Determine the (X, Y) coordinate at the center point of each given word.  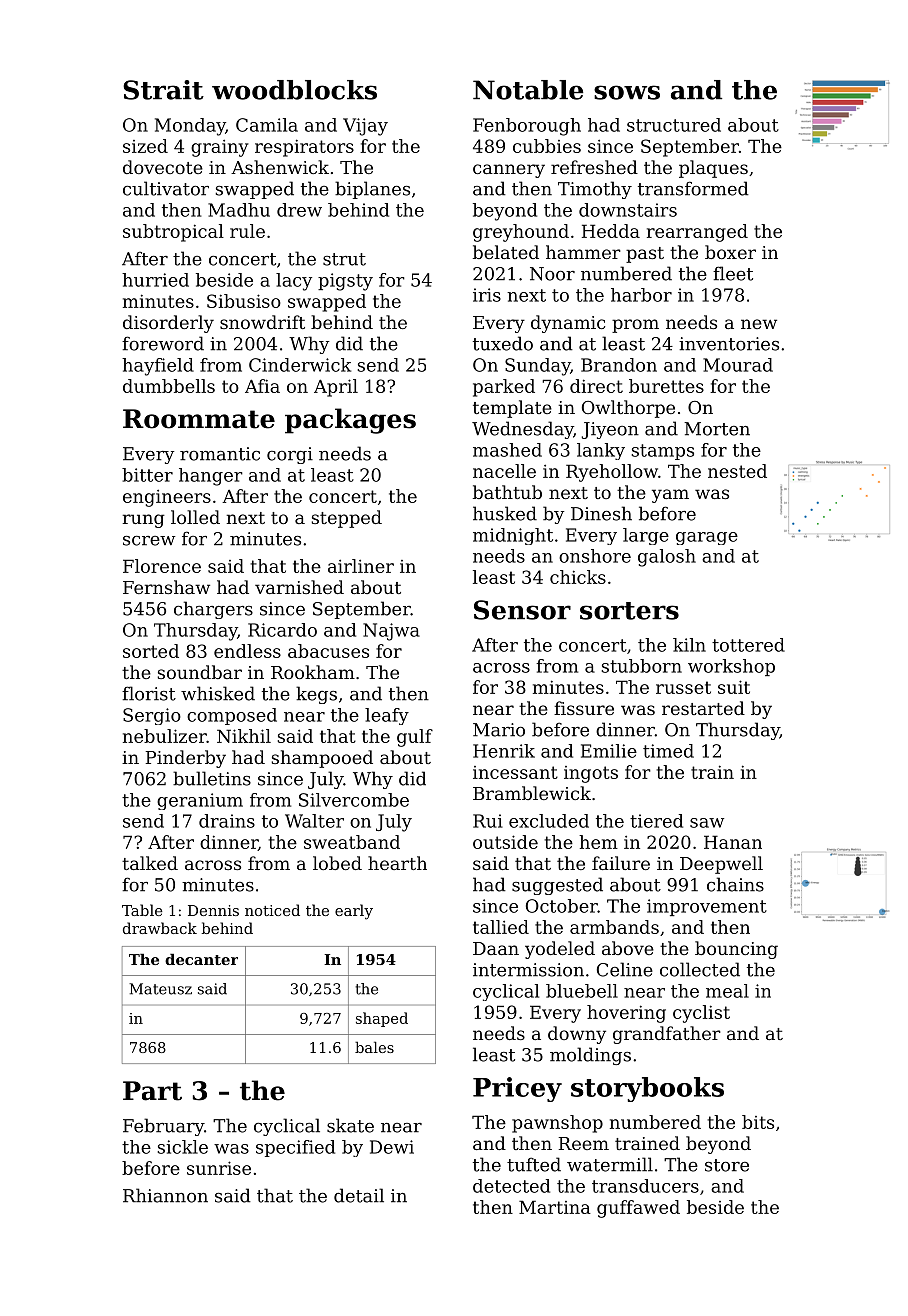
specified (295, 1148)
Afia (262, 386)
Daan (496, 948)
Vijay (365, 127)
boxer (730, 252)
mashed (507, 450)
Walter (314, 821)
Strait (163, 90)
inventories (729, 344)
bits (758, 1122)
